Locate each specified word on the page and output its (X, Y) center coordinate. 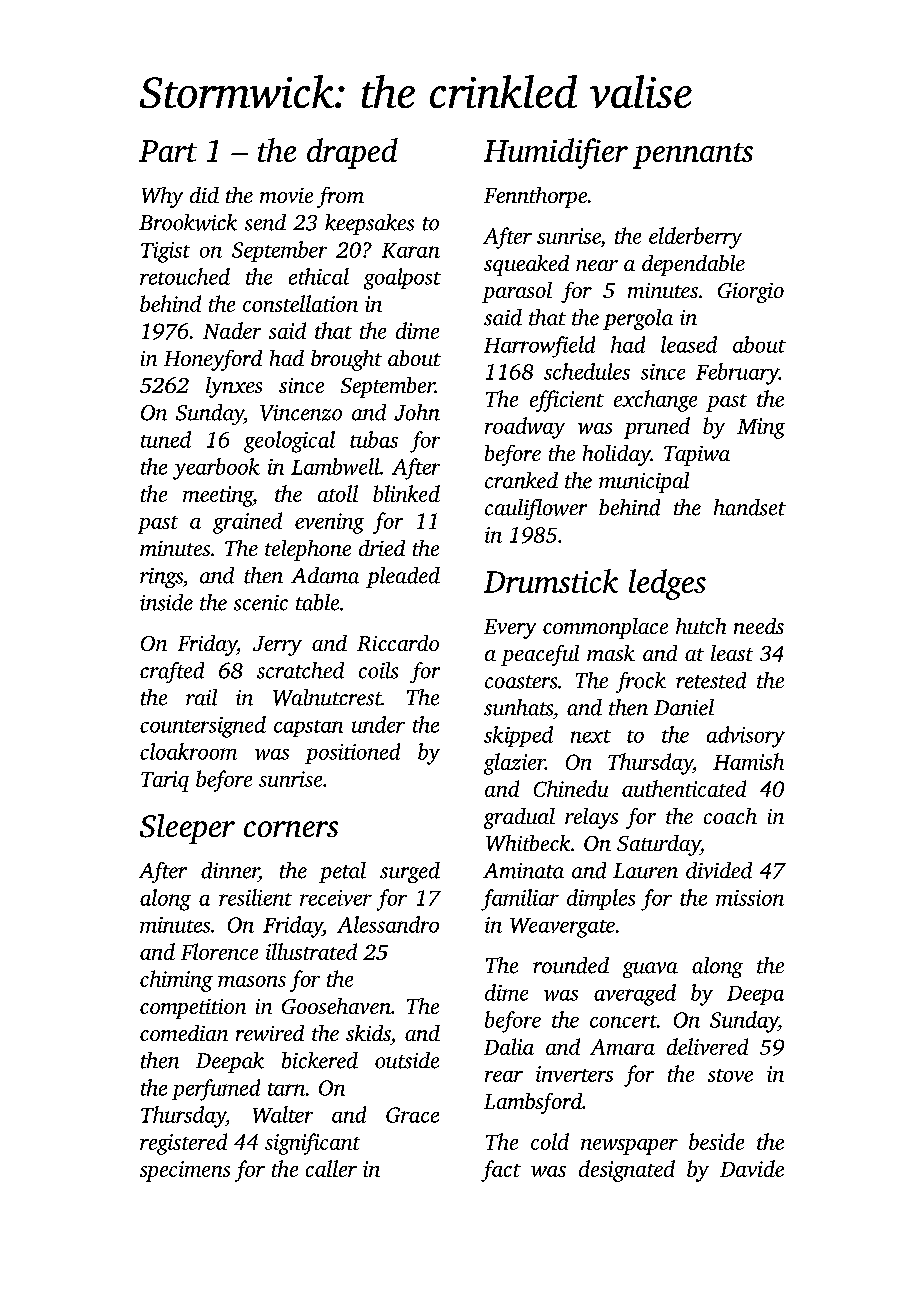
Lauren (645, 871)
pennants (693, 156)
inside (166, 602)
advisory (746, 737)
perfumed (216, 1090)
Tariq (165, 781)
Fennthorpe (535, 197)
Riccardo (398, 643)
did (204, 195)
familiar (520, 900)
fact (501, 1171)
